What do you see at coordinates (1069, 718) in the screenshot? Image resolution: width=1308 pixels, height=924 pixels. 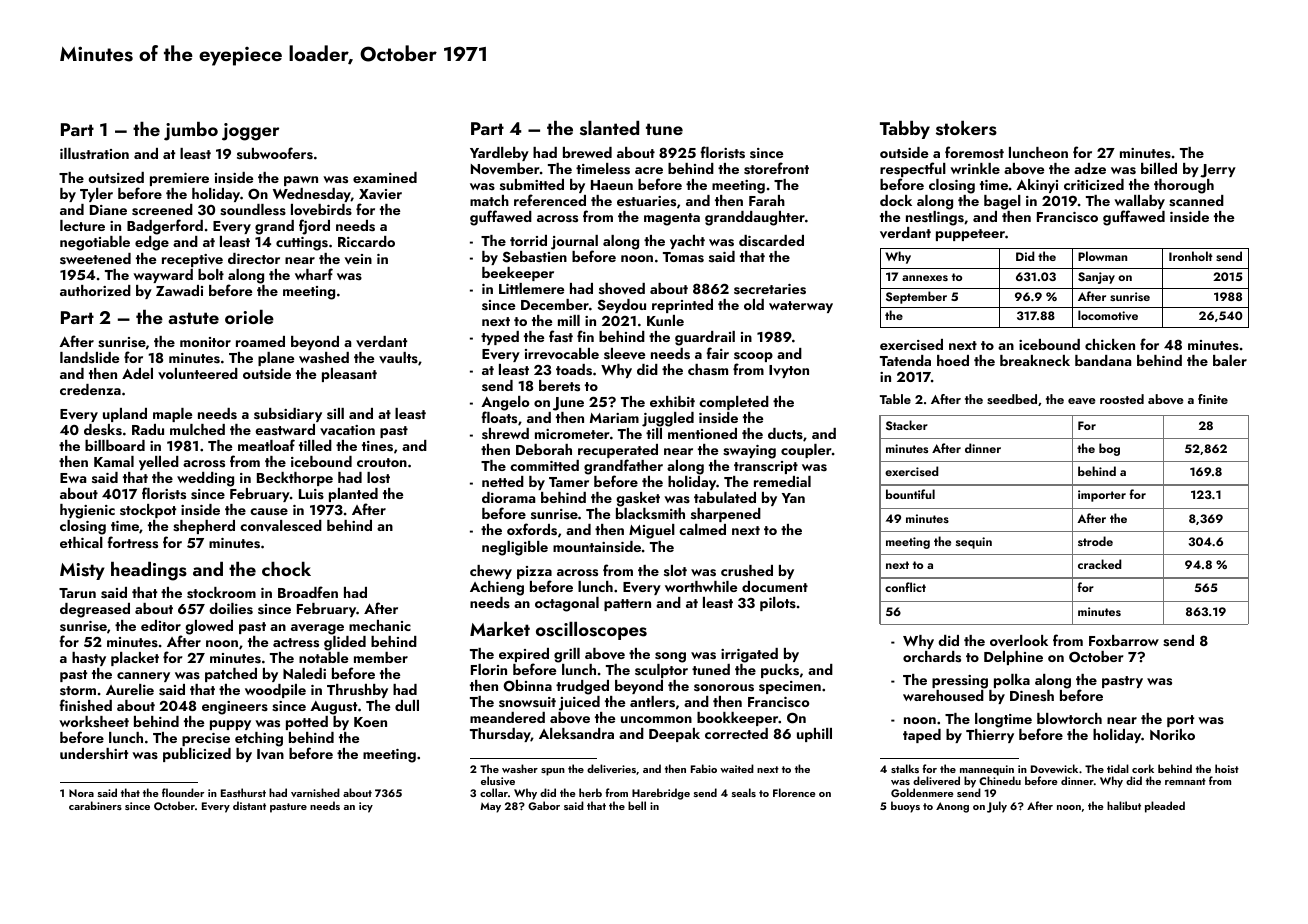 I see `blowtorch` at bounding box center [1069, 718].
